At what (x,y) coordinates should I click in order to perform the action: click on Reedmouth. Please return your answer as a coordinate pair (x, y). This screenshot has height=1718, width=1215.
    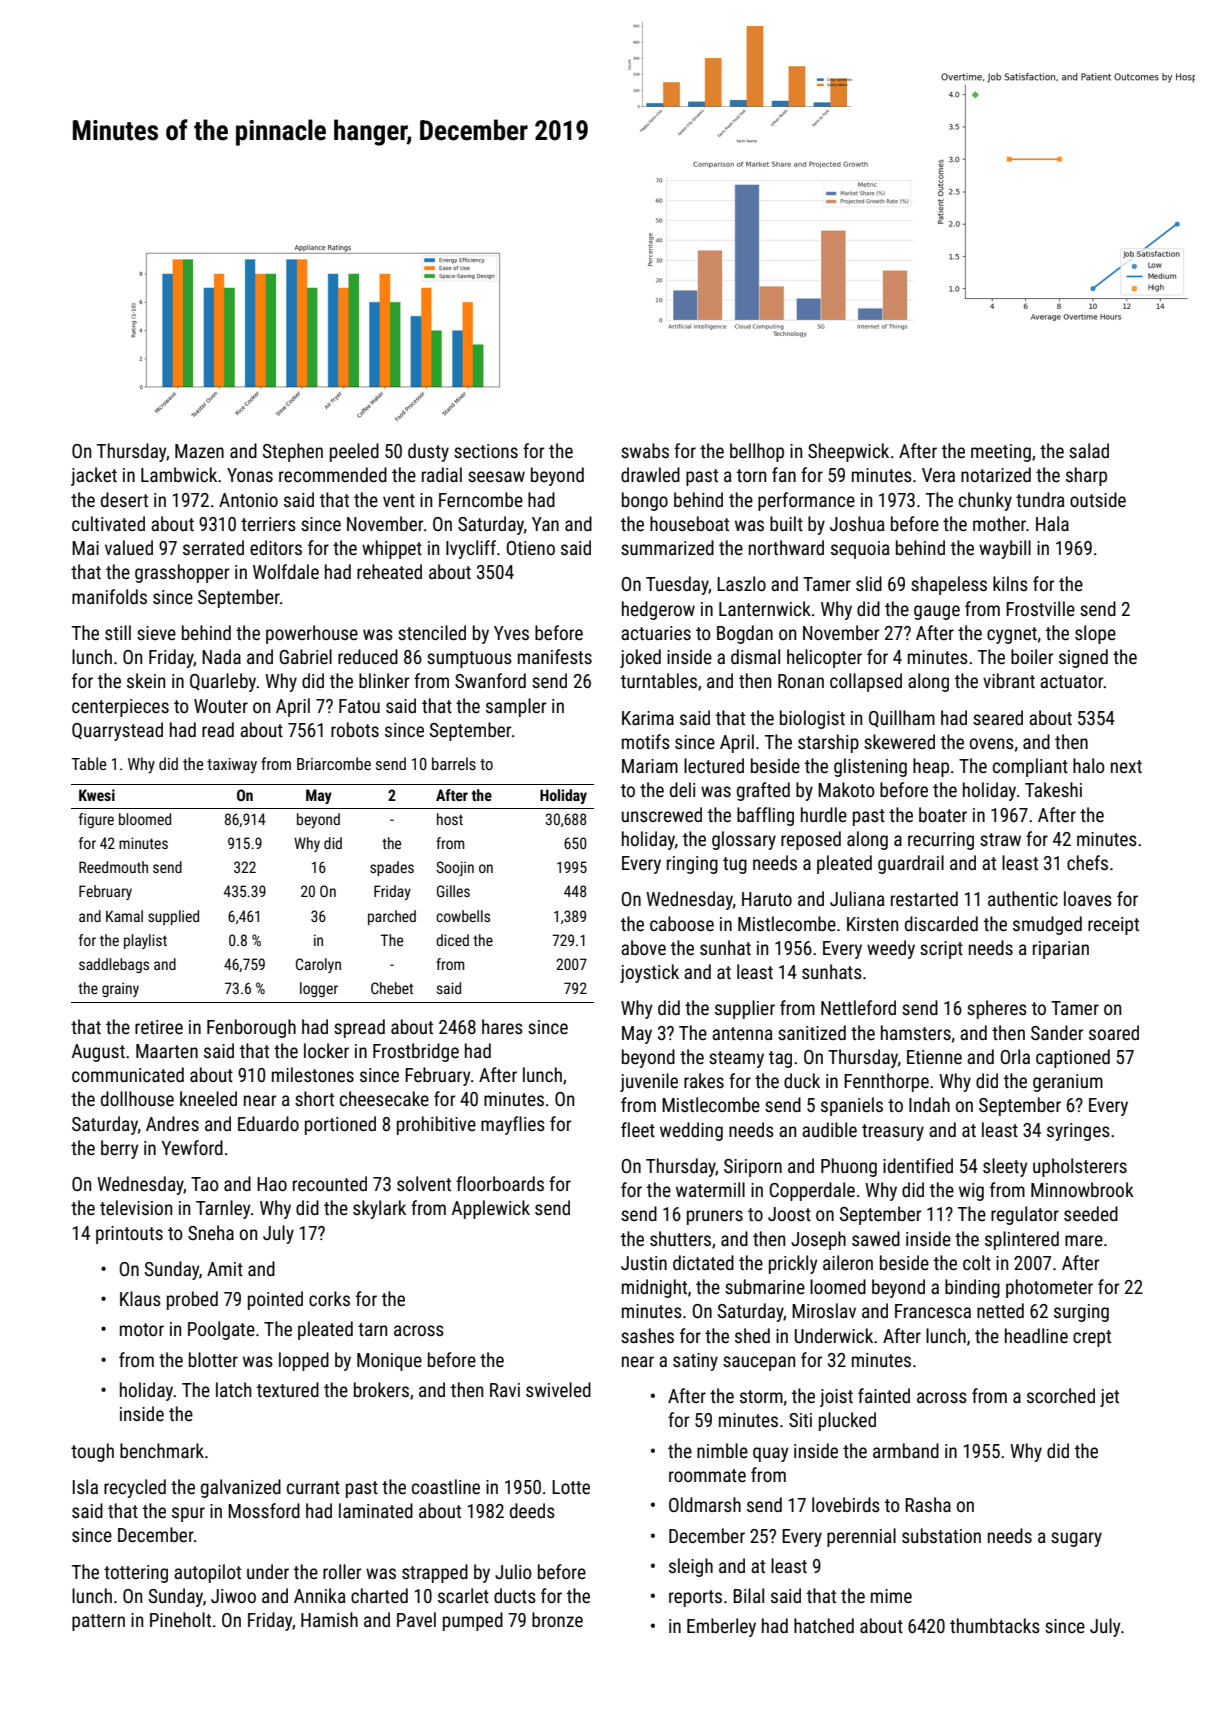
    Looking at the image, I should click on (113, 867).
